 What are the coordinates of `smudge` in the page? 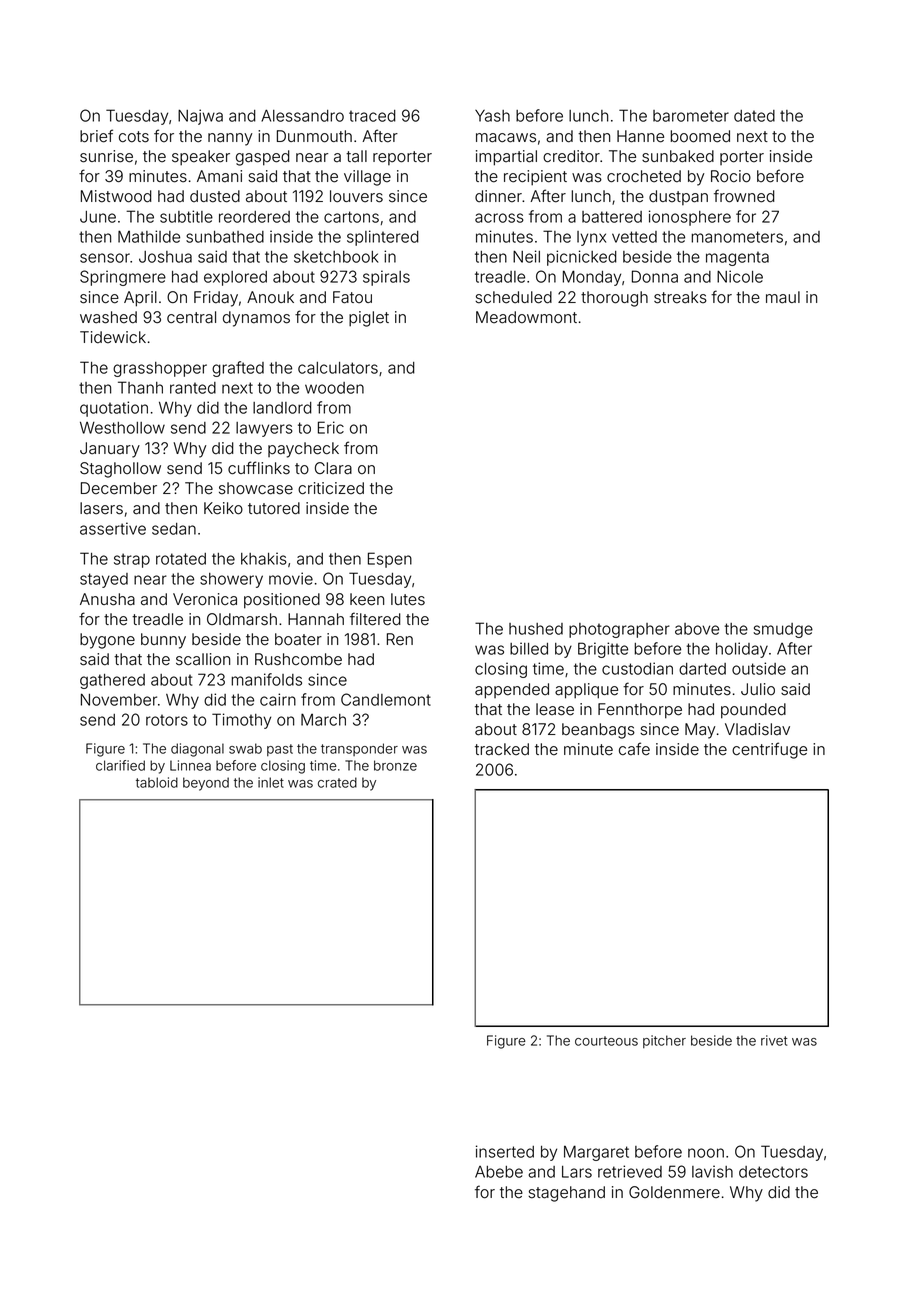 It's located at (783, 630).
